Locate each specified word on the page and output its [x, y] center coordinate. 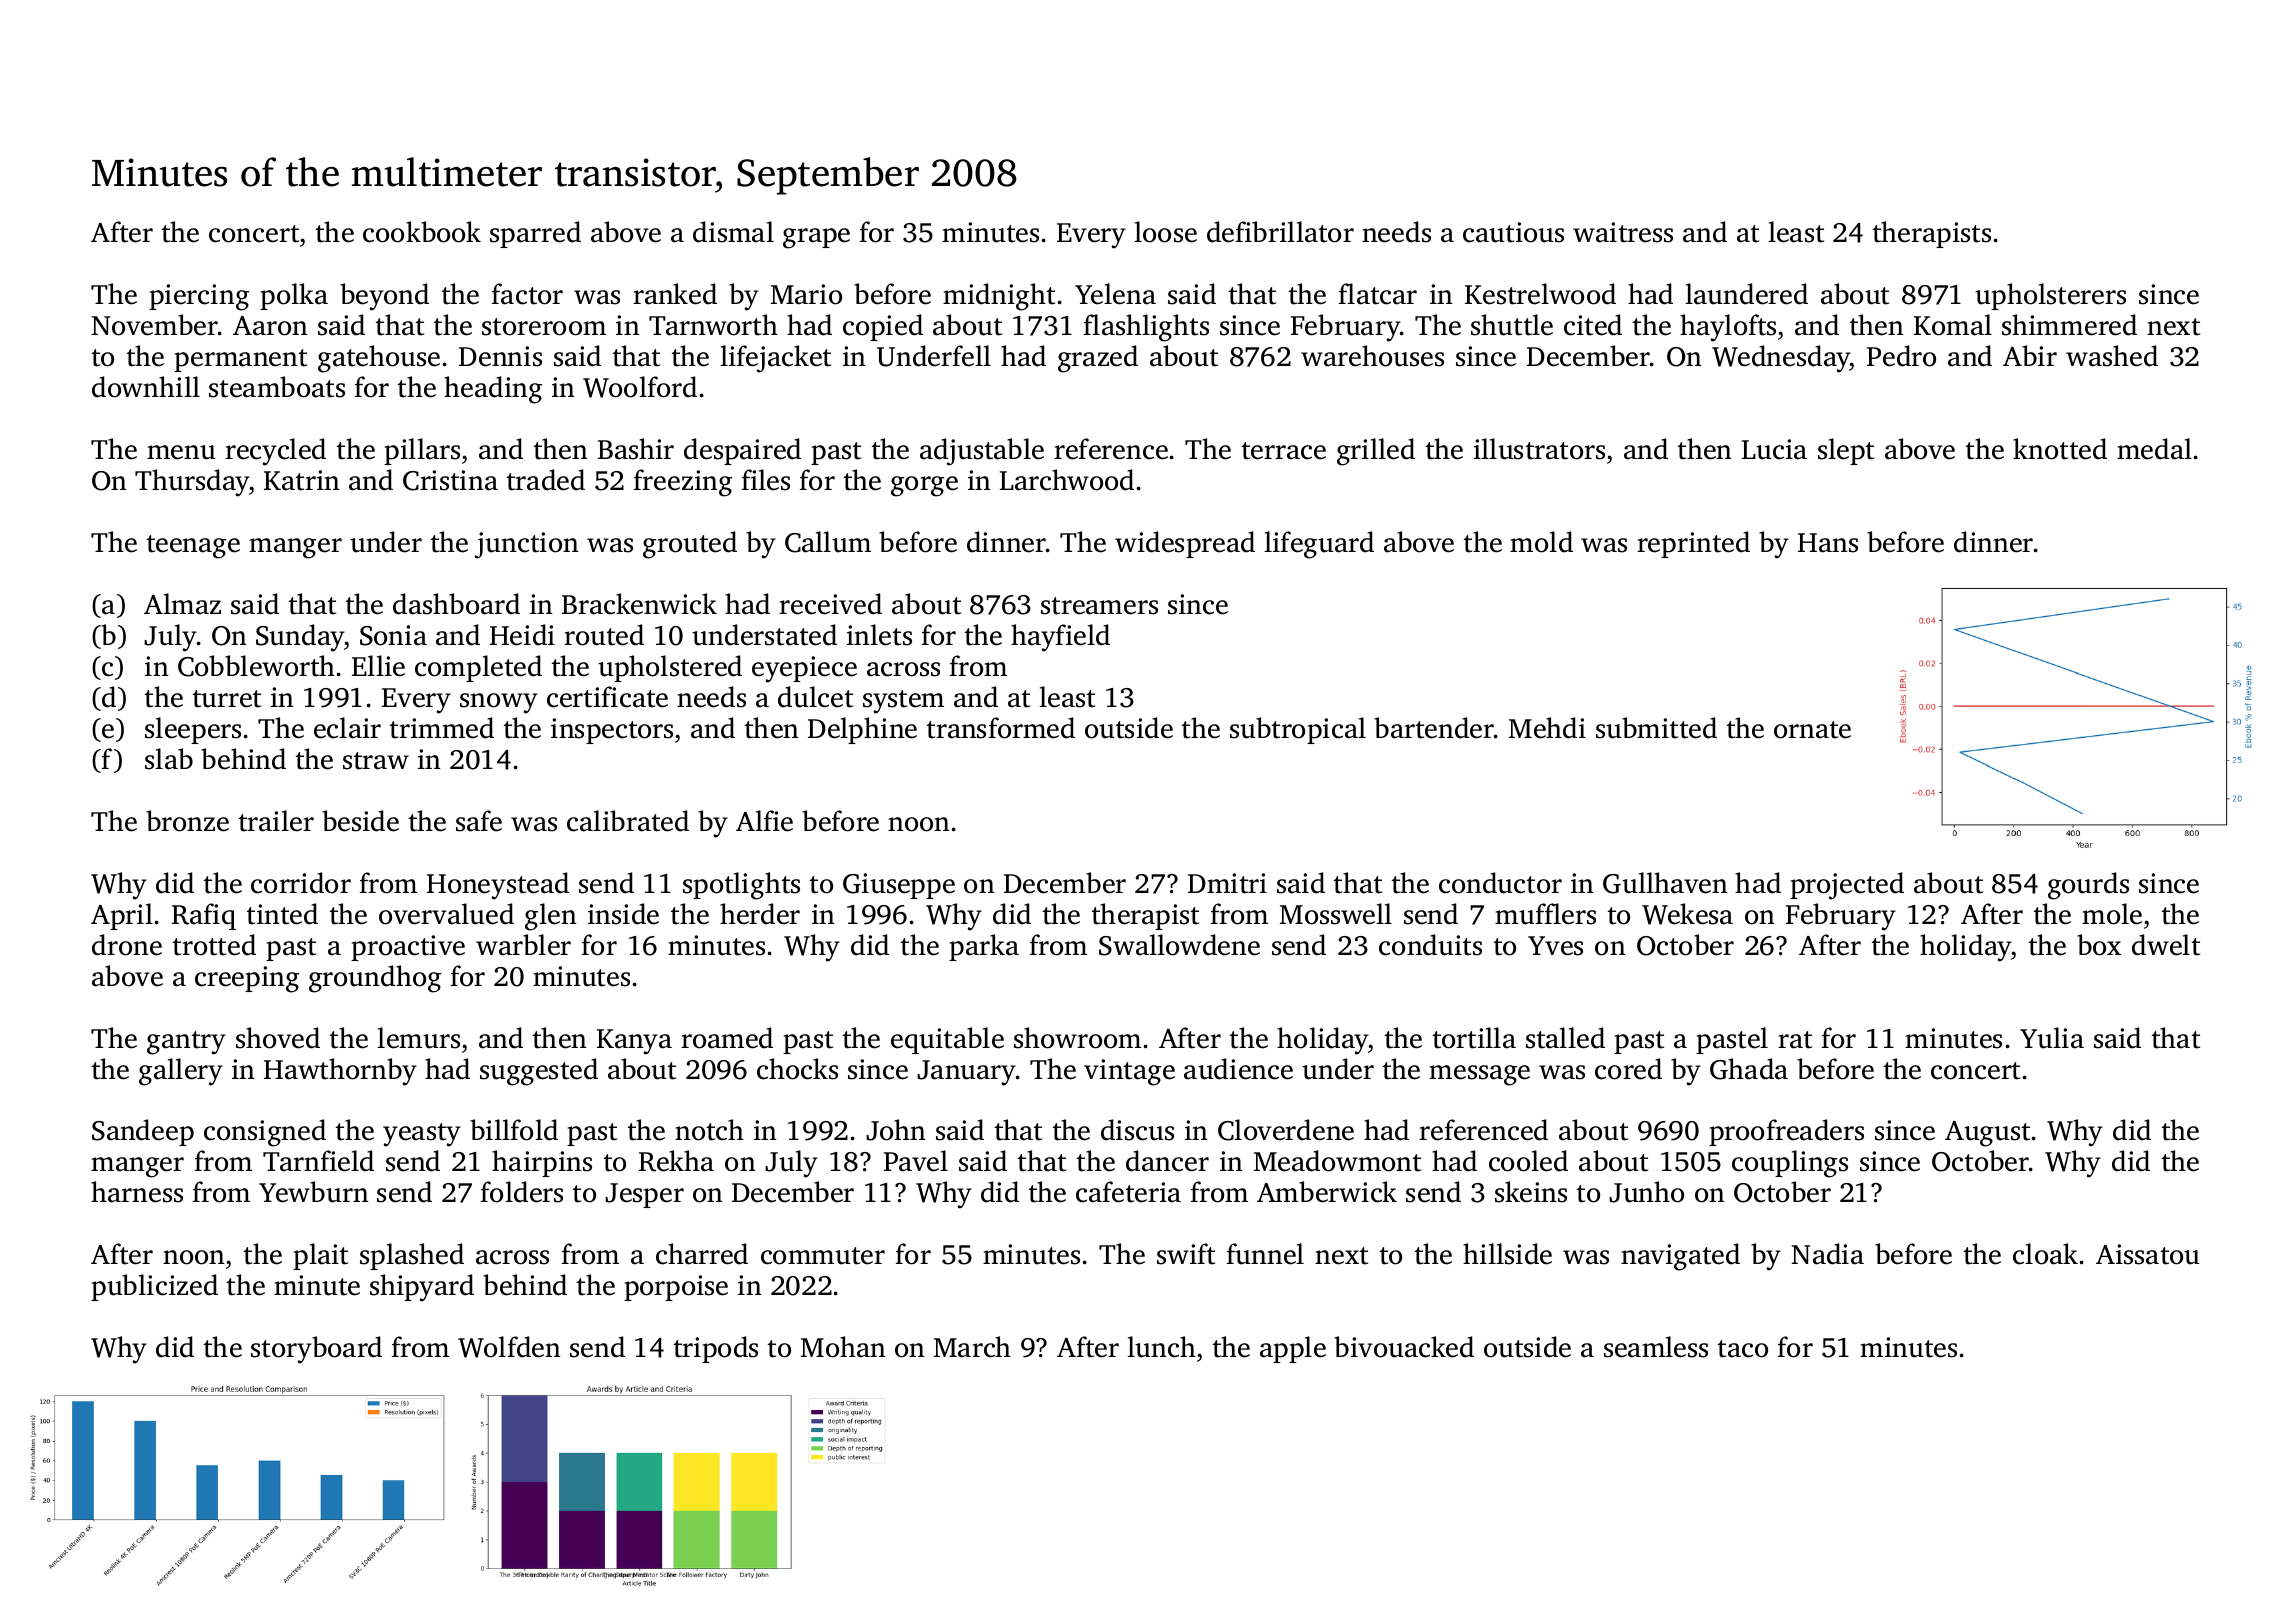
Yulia [2052, 1038]
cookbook [422, 232]
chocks [797, 1069]
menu [181, 452]
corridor [301, 883]
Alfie [764, 821]
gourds [2088, 886]
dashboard [456, 604]
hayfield [1060, 638]
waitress [1623, 232]
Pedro [1901, 356]
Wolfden [509, 1347]
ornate [1812, 730]
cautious [1513, 232]
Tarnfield [318, 1161]
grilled [1376, 452]
